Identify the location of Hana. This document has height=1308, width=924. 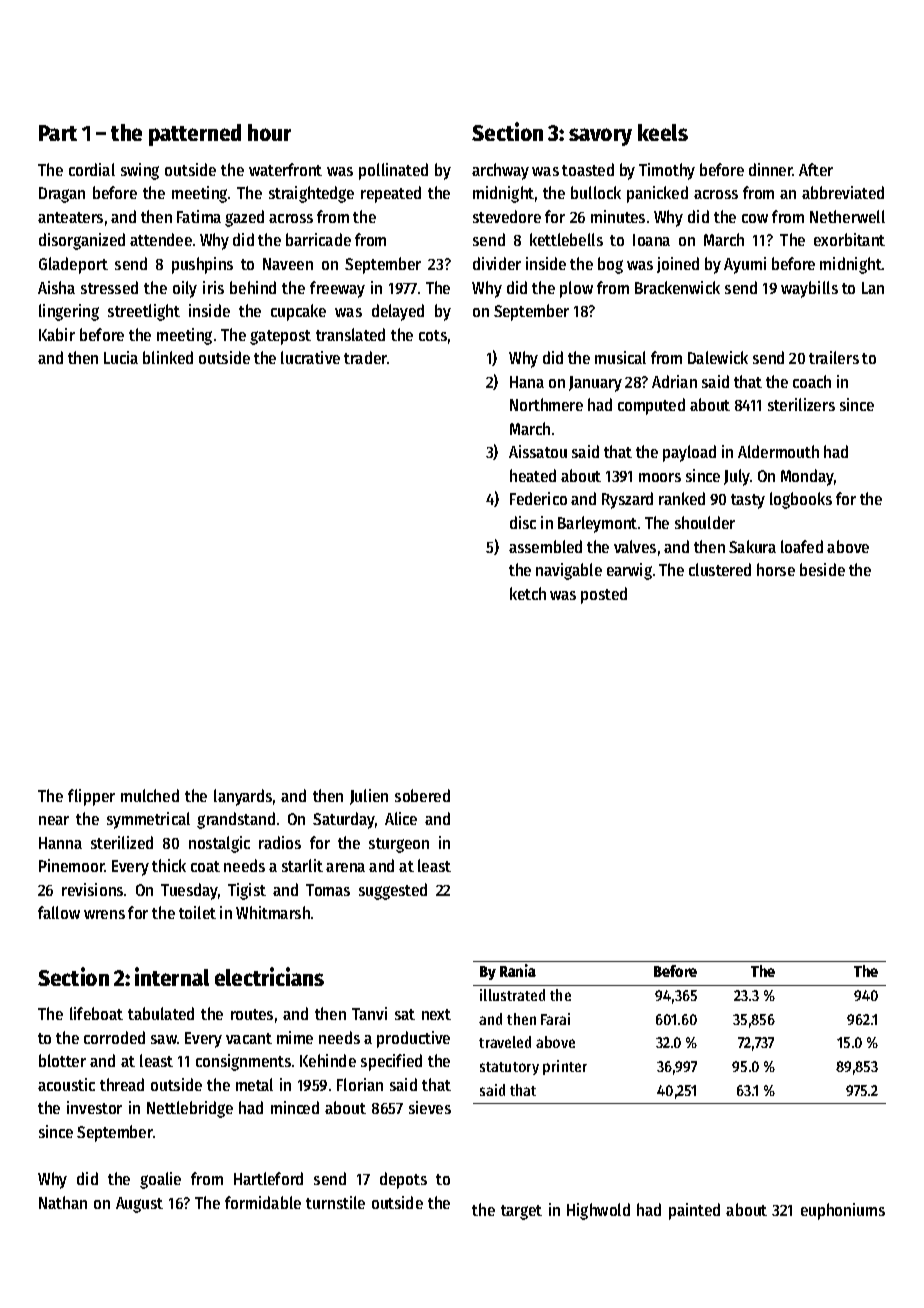
(527, 382).
